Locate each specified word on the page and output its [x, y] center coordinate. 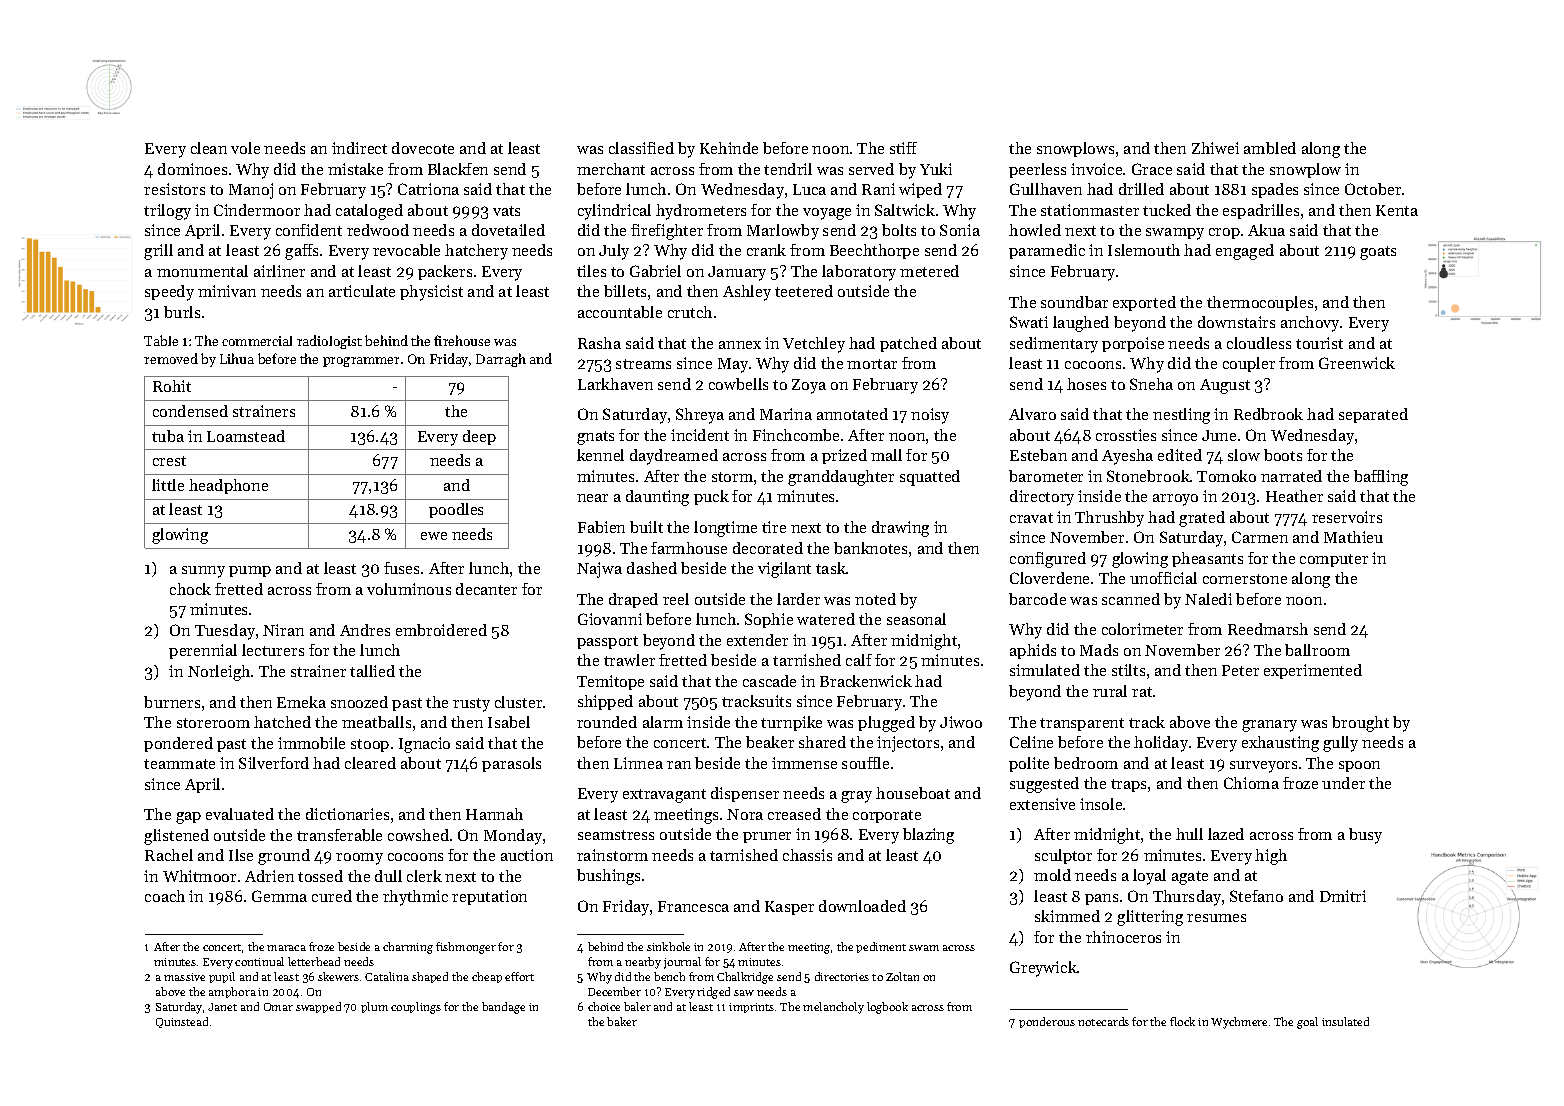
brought [1360, 724]
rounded [607, 722]
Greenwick [1357, 363]
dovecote [423, 148]
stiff [903, 148]
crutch [690, 312]
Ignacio [424, 745]
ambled [1270, 148]
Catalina [387, 976]
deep [479, 437]
